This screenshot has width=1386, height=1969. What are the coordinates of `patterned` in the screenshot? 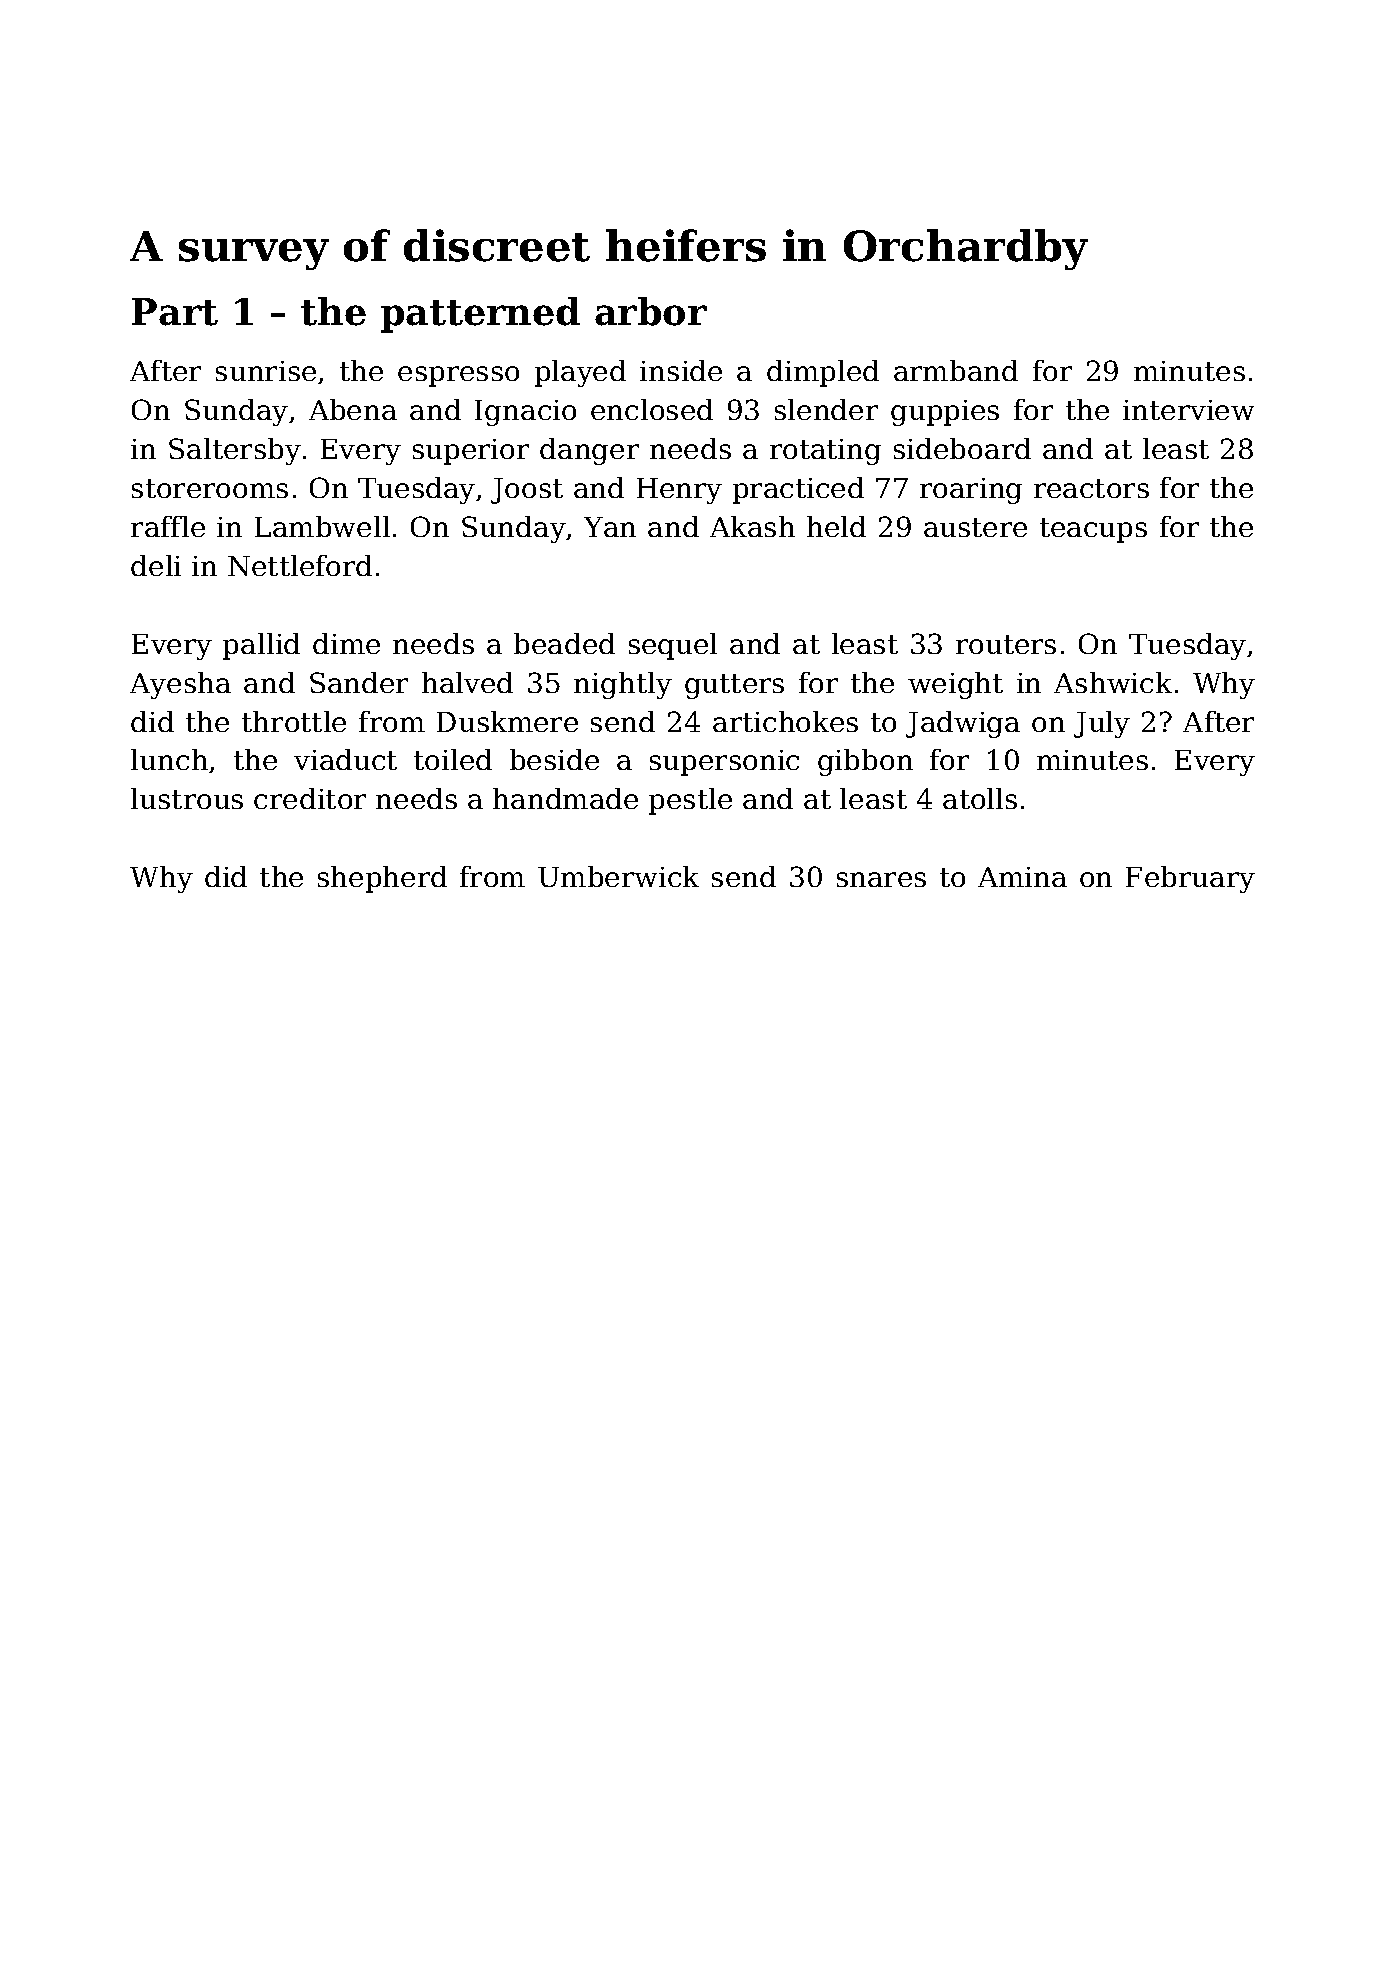 It's located at (480, 315).
